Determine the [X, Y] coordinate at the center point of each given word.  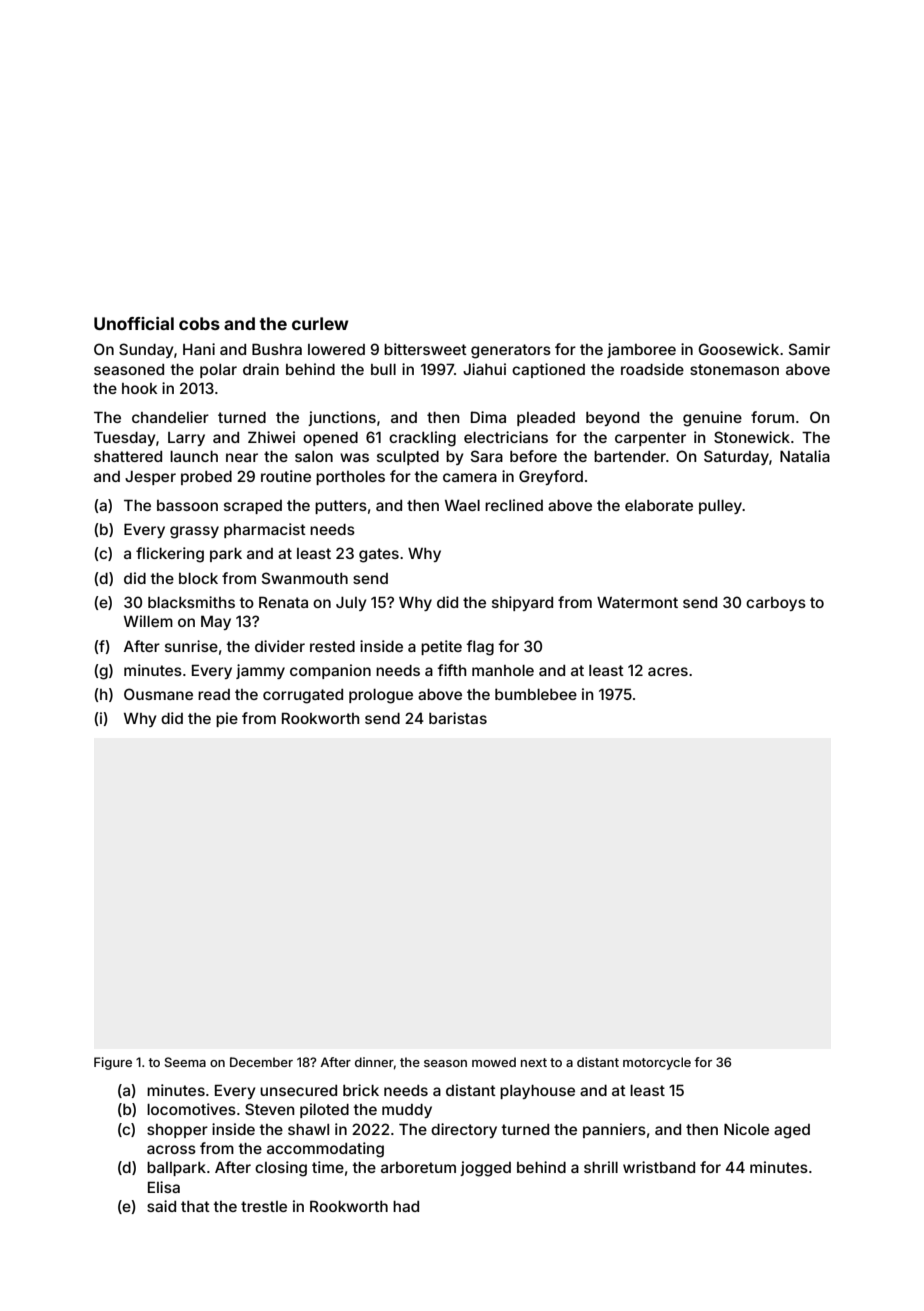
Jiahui [484, 369]
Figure [113, 1063]
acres [668, 671]
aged [792, 1131]
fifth [452, 670]
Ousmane [158, 694]
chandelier [170, 417]
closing [281, 1169]
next [534, 1062]
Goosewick [739, 349]
